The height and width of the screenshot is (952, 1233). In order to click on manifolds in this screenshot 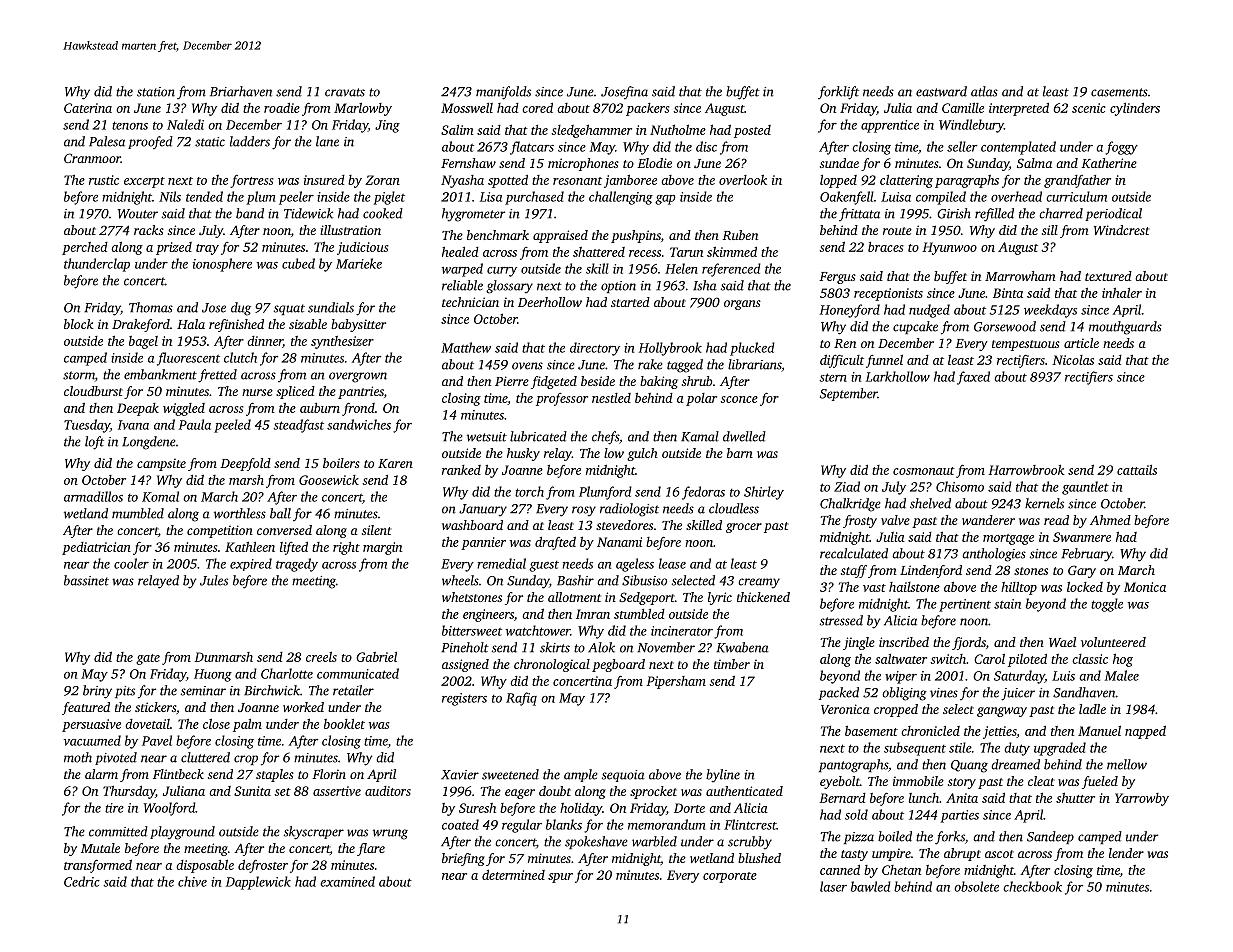, I will do `click(503, 93)`.
